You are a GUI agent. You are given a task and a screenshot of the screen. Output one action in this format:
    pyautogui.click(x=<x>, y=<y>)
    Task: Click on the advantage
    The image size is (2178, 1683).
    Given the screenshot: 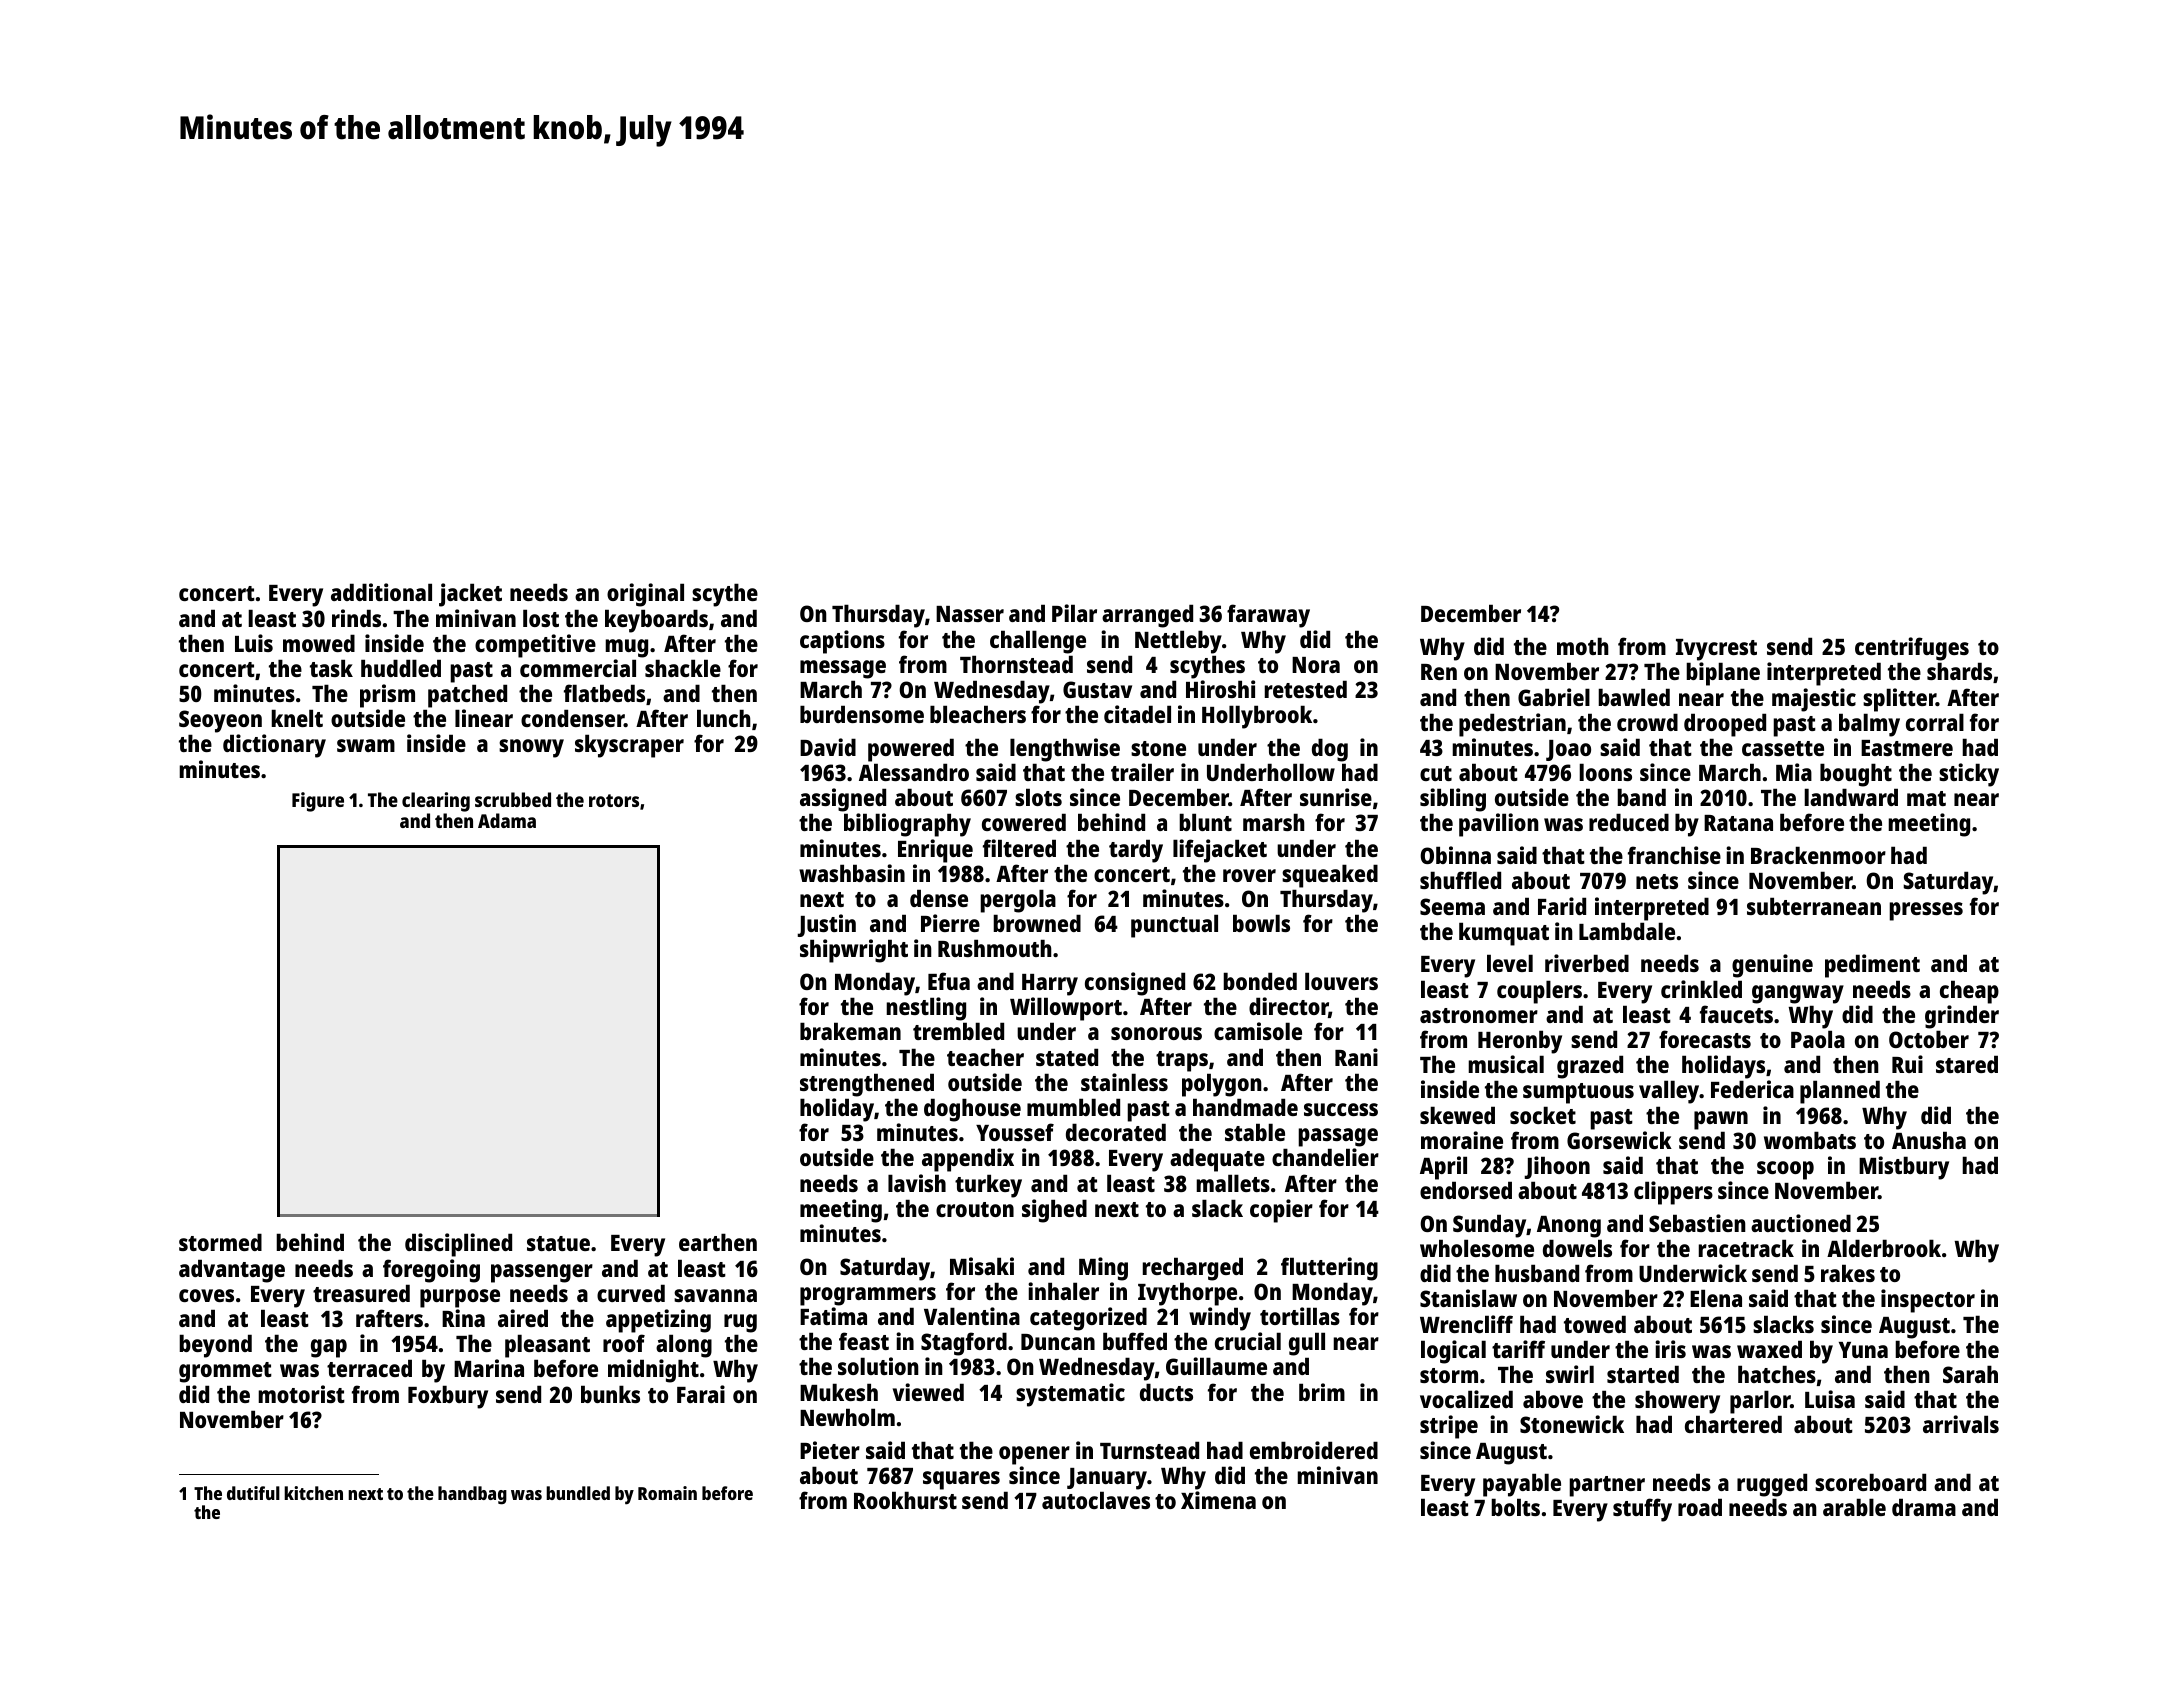 What is the action you would take?
    pyautogui.click(x=232, y=1271)
